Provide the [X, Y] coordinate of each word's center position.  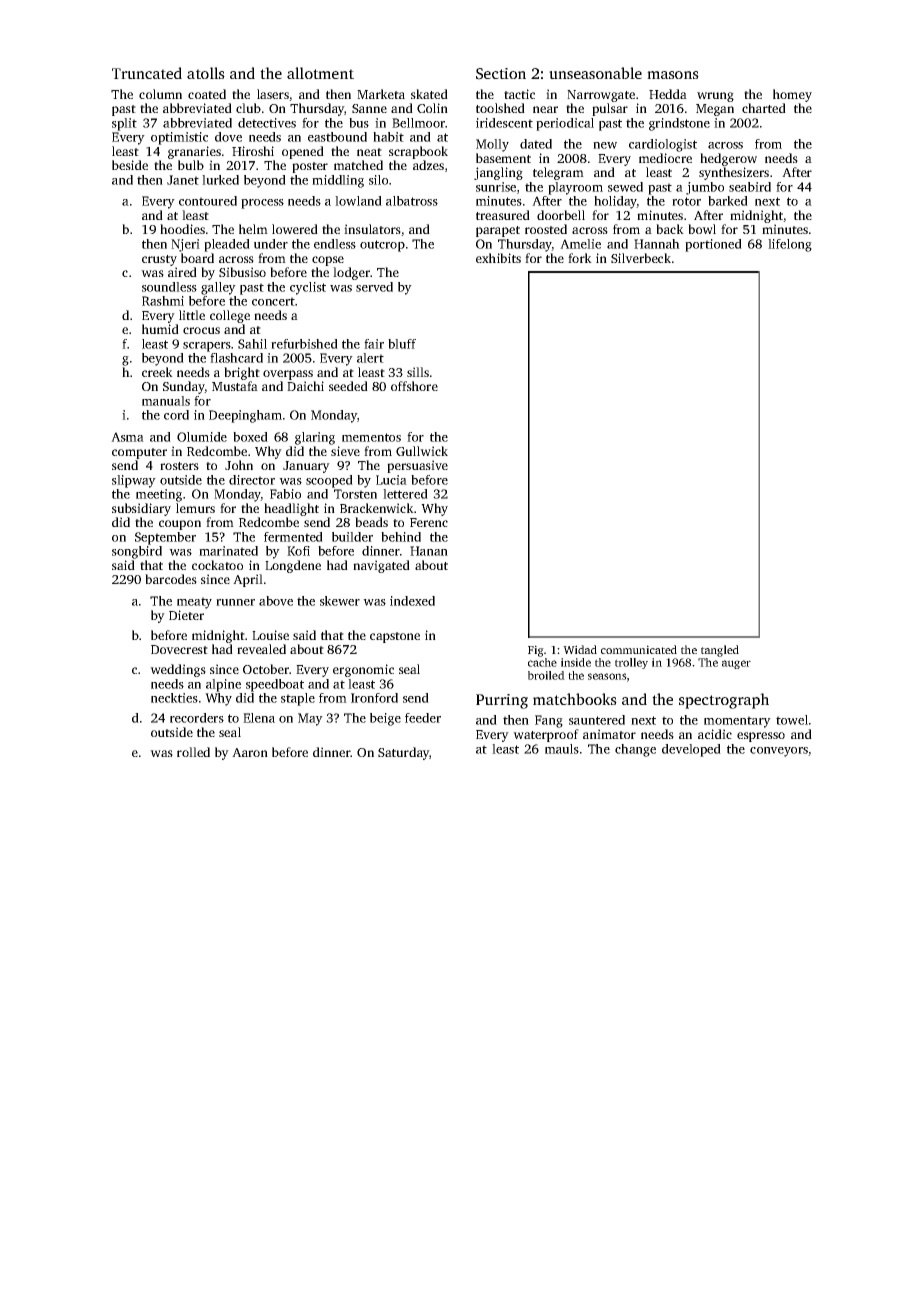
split [124, 124]
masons [673, 75]
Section [501, 74]
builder [352, 537]
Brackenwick [377, 508]
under [271, 244]
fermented [293, 537]
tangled [720, 651]
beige [385, 719]
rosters [179, 466]
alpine [223, 685]
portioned [713, 245]
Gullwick [422, 451]
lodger [351, 273]
